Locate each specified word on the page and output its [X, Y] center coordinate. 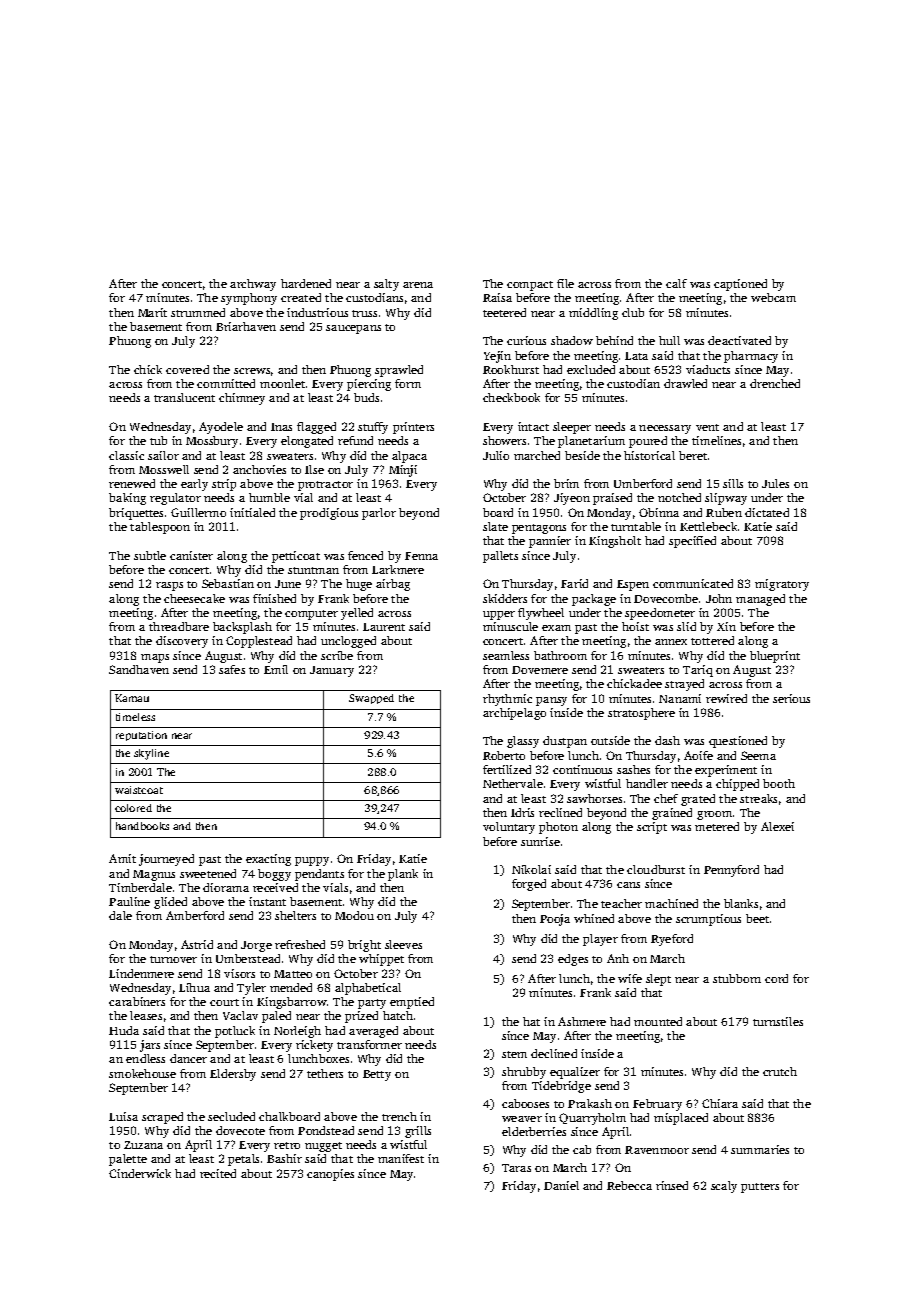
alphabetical [368, 989]
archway [253, 285]
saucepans [353, 329]
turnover [173, 959]
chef [666, 798]
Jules [775, 483]
